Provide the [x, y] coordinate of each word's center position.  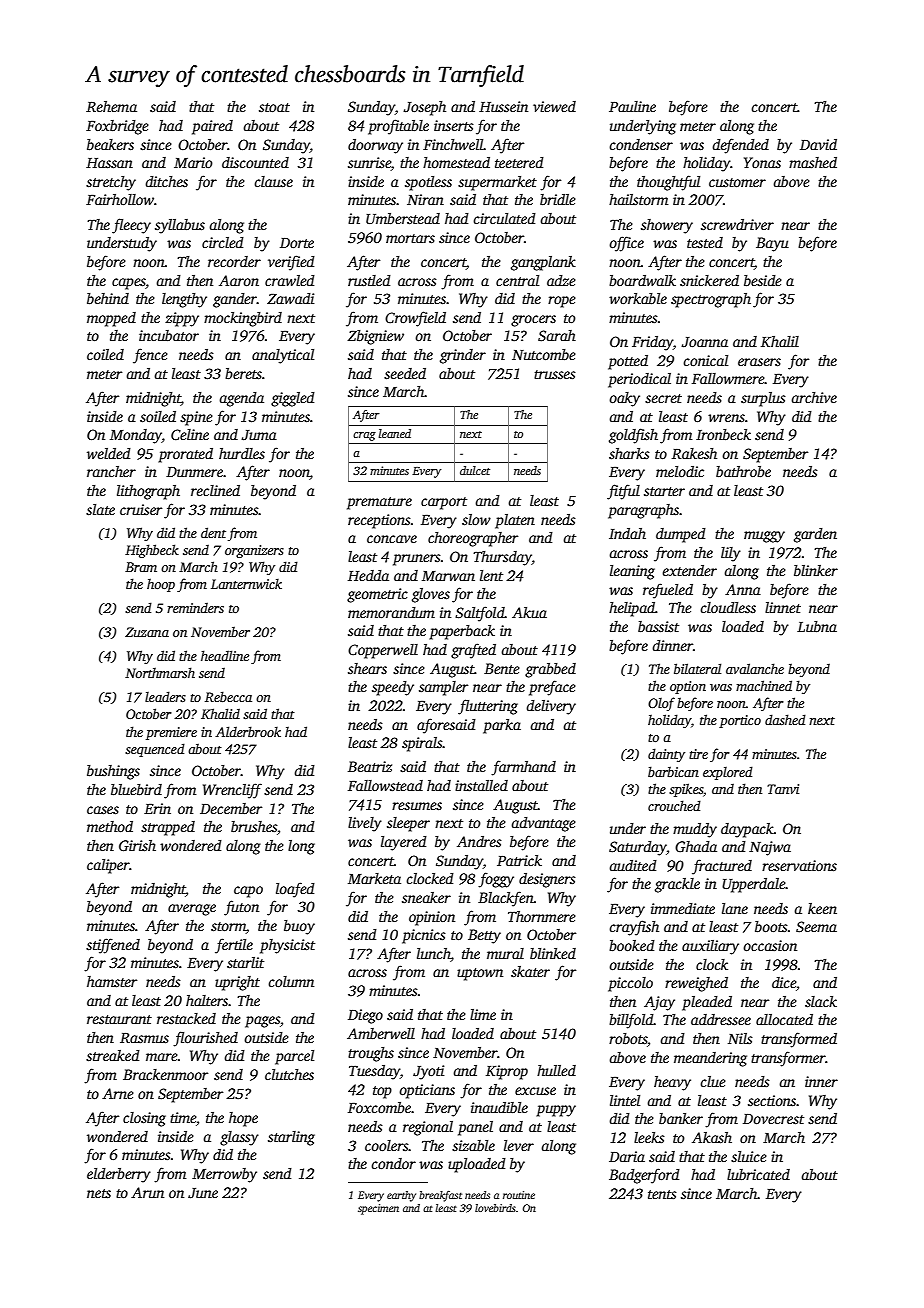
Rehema [111, 106]
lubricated [758, 1174]
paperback [462, 632]
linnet [783, 607]
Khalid [220, 713]
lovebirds [495, 1208]
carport [444, 503]
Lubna [817, 626]
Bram [141, 567]
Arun [147, 1192]
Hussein [503, 106]
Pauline [632, 106]
